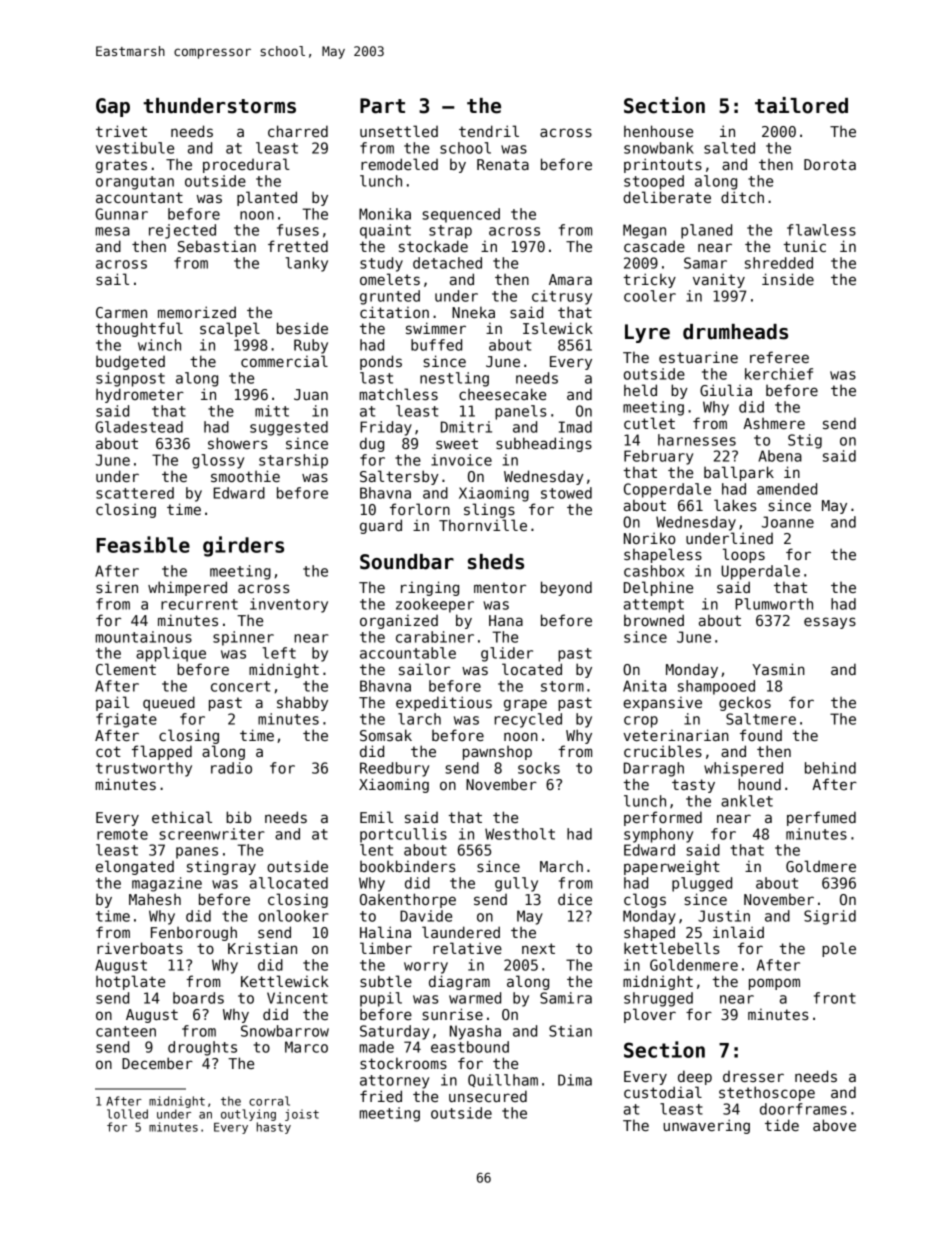 This screenshot has height=1233, width=952. I want to click on recurrent, so click(199, 604).
